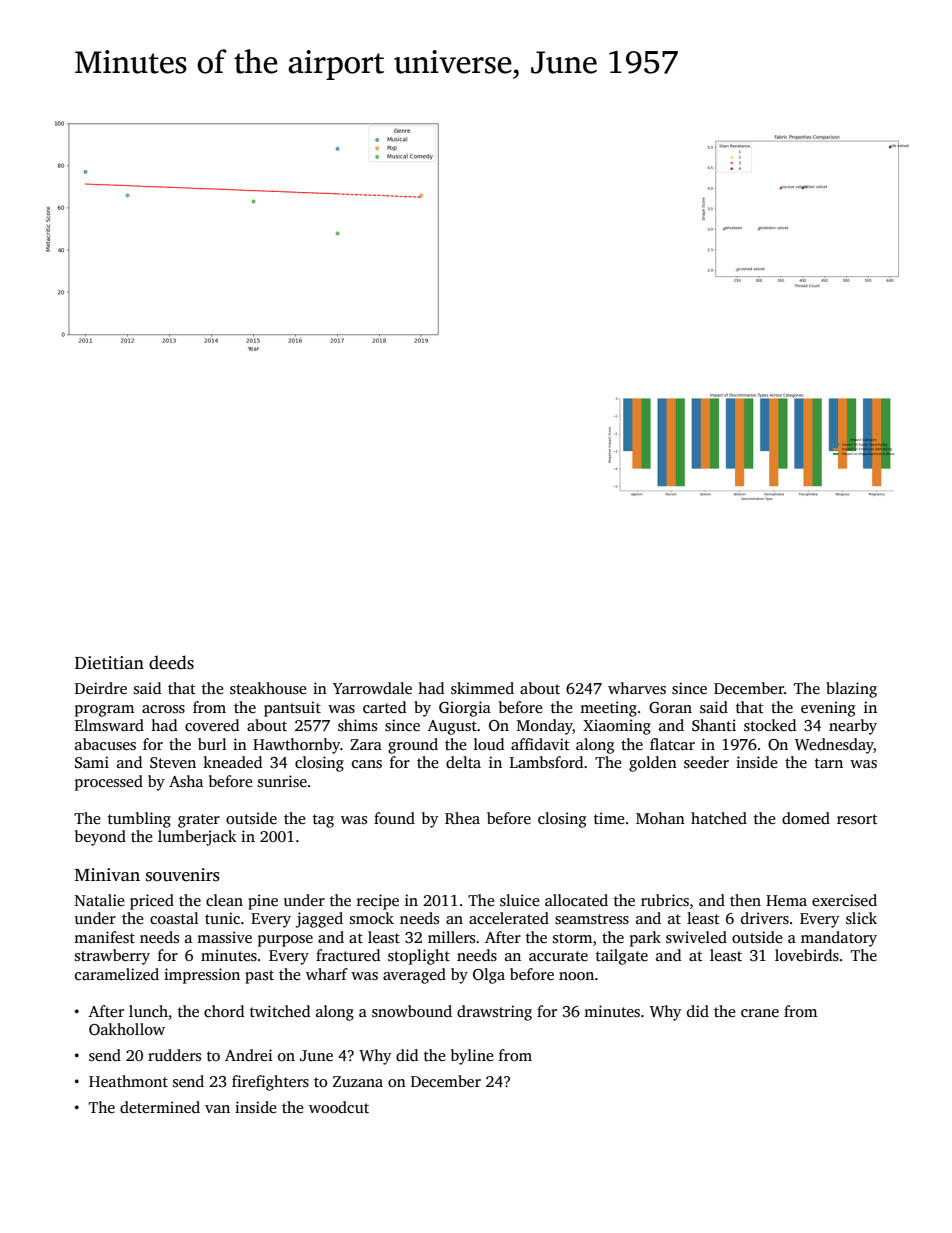 The width and height of the screenshot is (952, 1233). What do you see at coordinates (520, 900) in the screenshot?
I see `sluice` at bounding box center [520, 900].
